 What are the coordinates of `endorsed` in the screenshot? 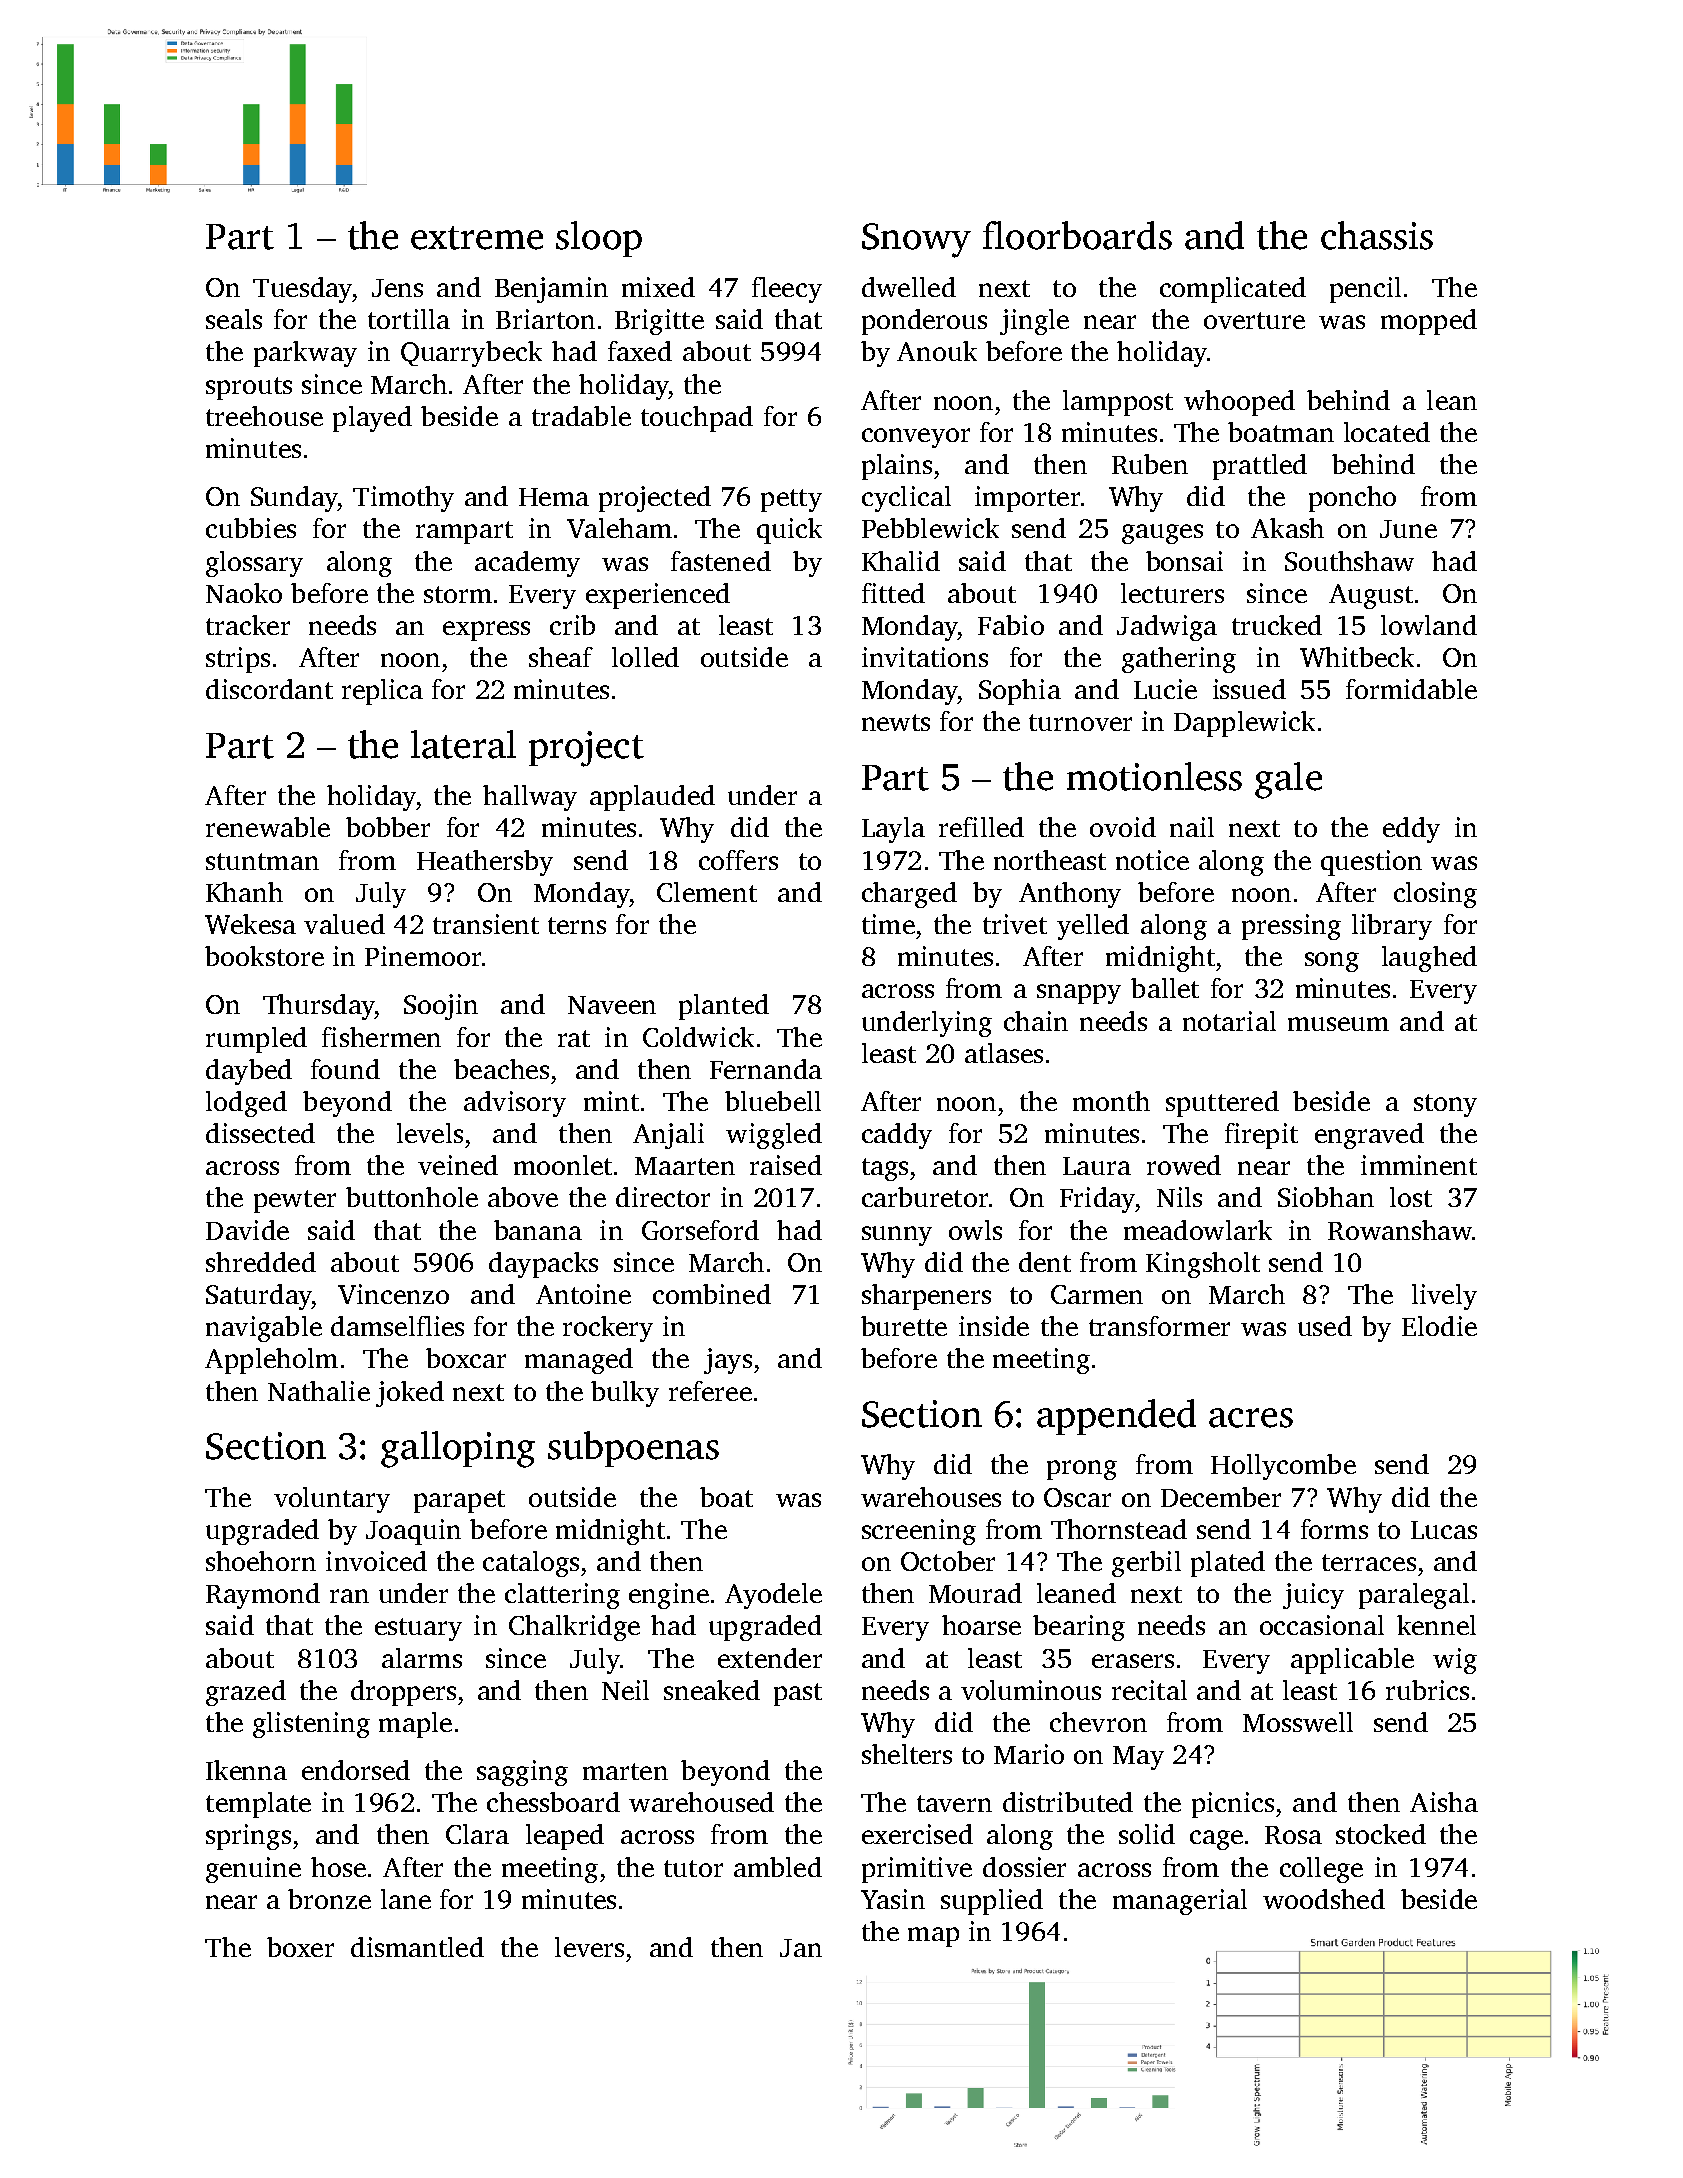 It's located at (356, 1770).
